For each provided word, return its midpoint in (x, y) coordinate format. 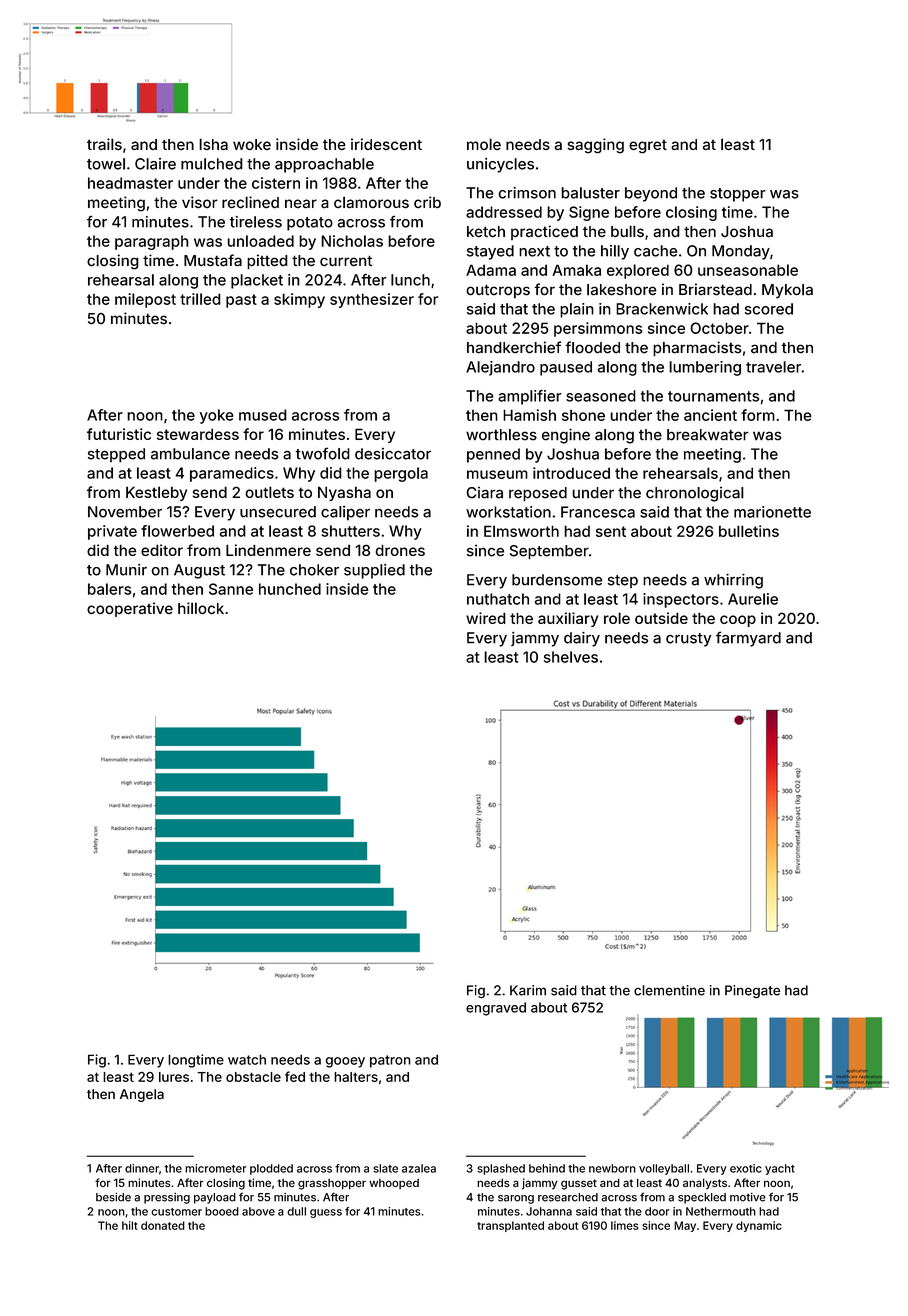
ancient (710, 415)
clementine (669, 990)
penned (493, 455)
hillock (201, 608)
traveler (773, 367)
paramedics (232, 474)
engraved (496, 1009)
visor (200, 202)
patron (390, 1061)
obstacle (253, 1077)
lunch (410, 280)
